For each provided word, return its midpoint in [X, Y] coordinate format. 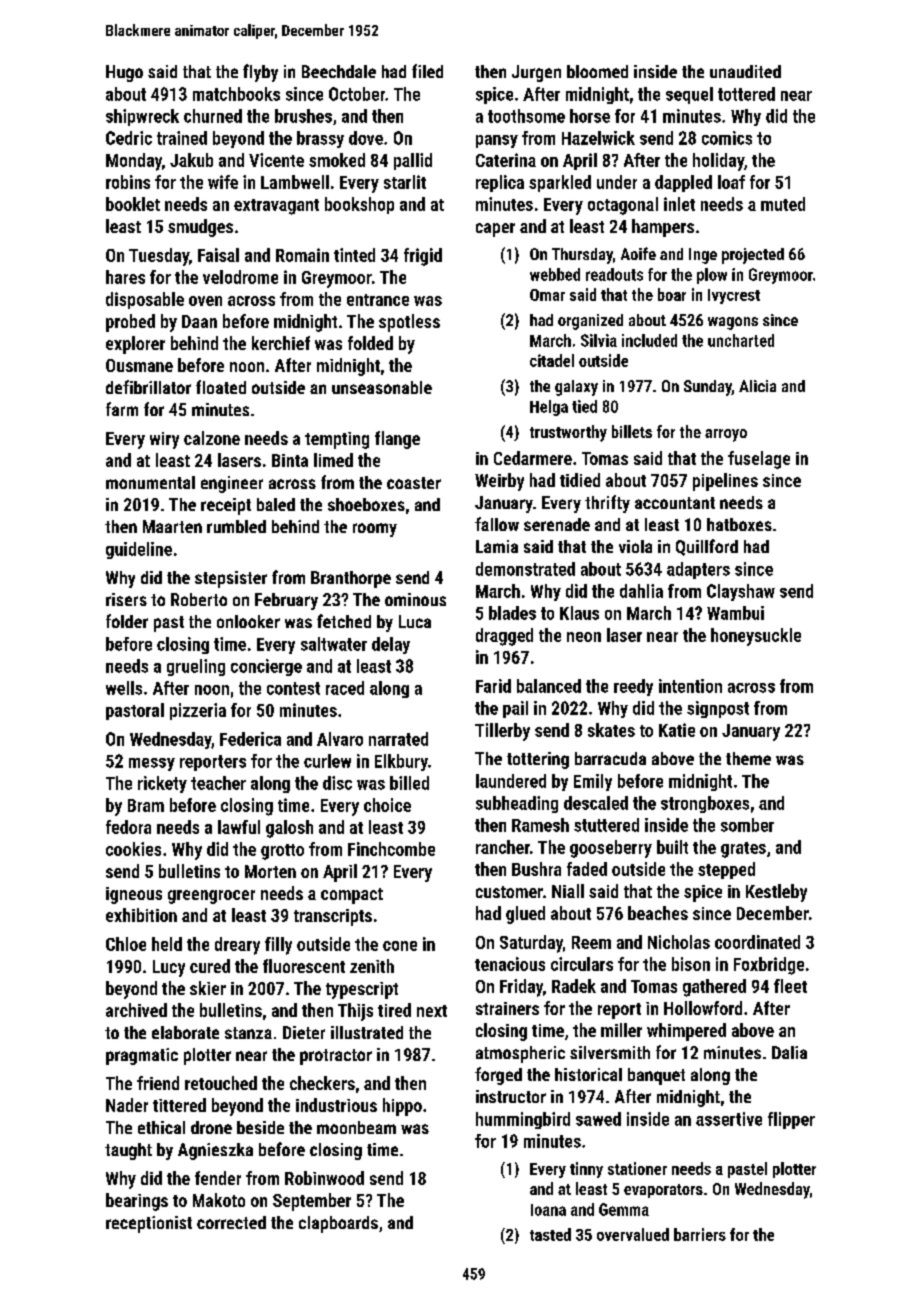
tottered [746, 94]
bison [691, 964]
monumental [150, 482]
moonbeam [356, 1127]
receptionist [149, 1224]
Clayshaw [741, 592]
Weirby [499, 482]
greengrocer [211, 897]
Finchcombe [391, 849]
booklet [133, 204]
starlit [405, 182]
